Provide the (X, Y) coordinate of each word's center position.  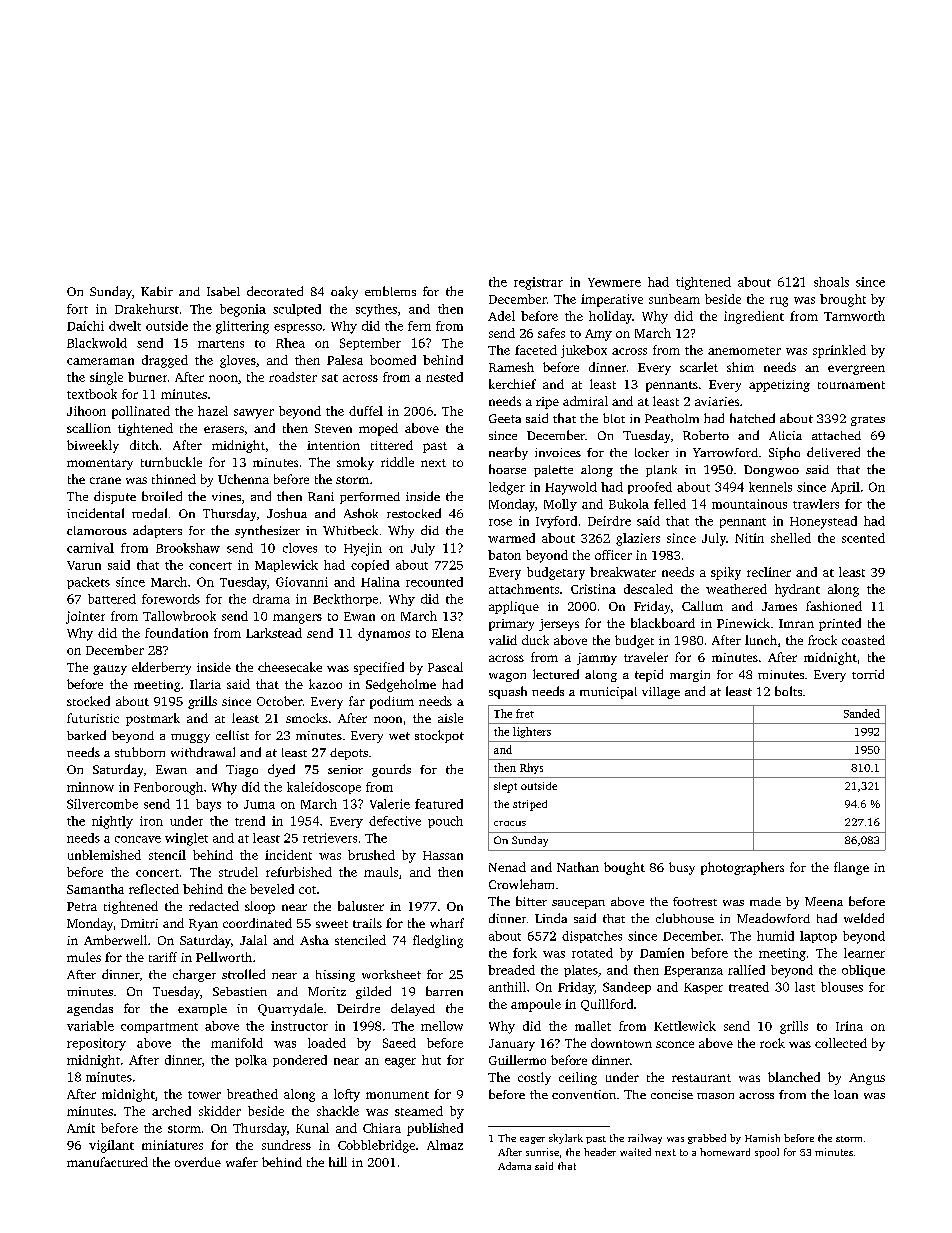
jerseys (559, 625)
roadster (293, 377)
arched (171, 1111)
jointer (85, 617)
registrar (538, 283)
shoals (831, 282)
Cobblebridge (376, 1146)
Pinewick (743, 623)
